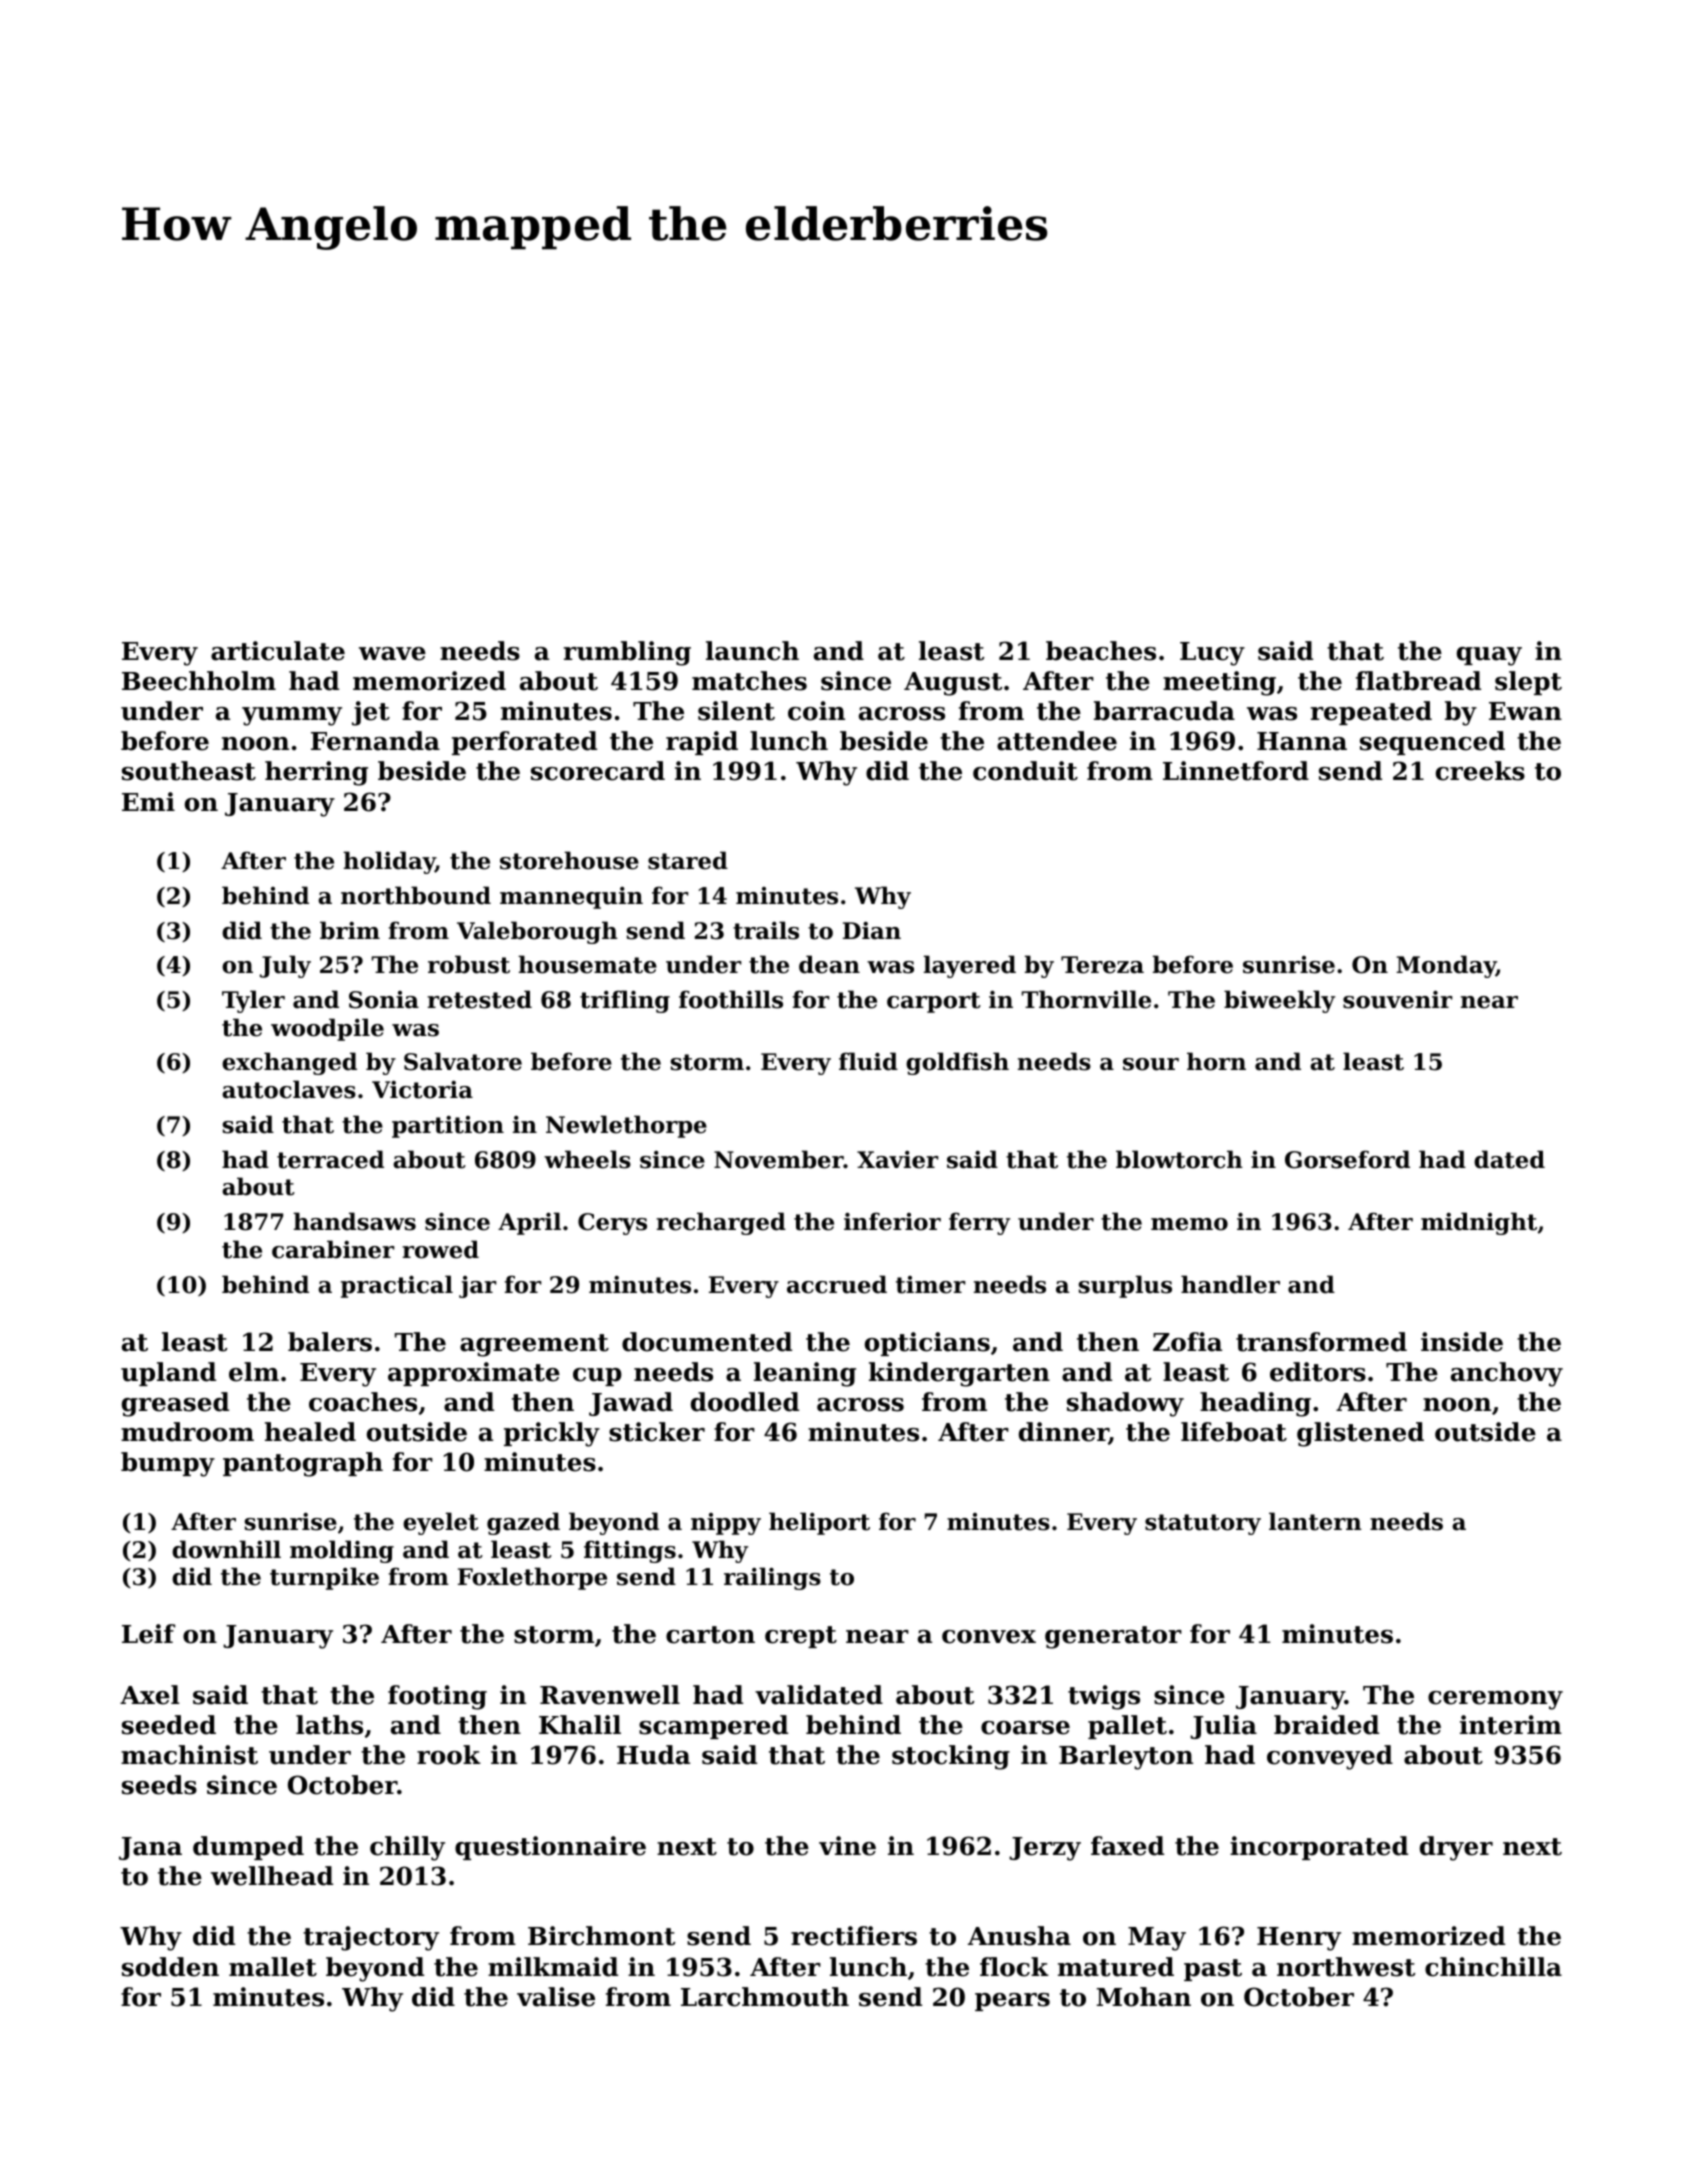 The height and width of the page is (2178, 1683). I want to click on Ewan, so click(1525, 711).
